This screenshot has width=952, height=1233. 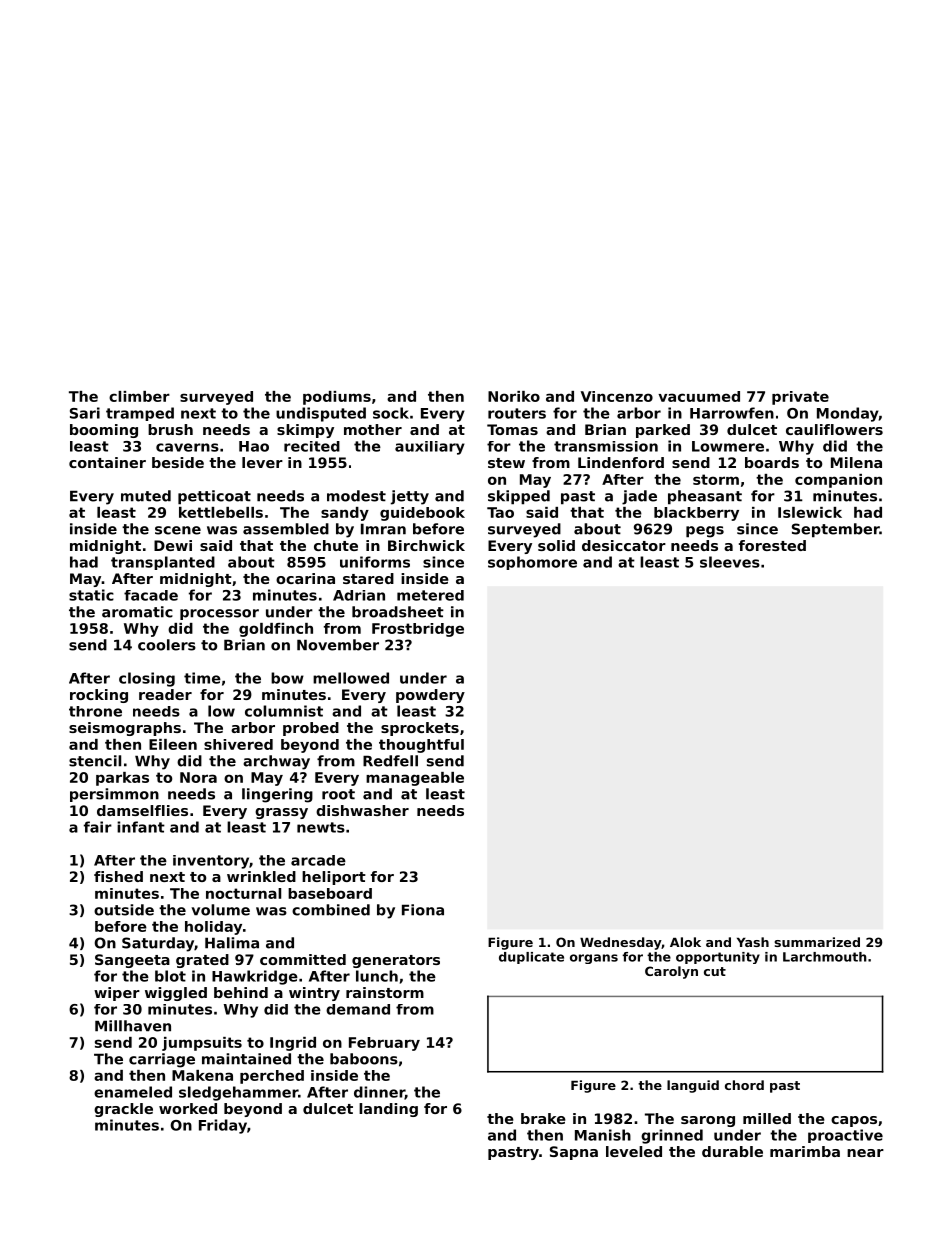 What do you see at coordinates (178, 530) in the screenshot?
I see `scene` at bounding box center [178, 530].
